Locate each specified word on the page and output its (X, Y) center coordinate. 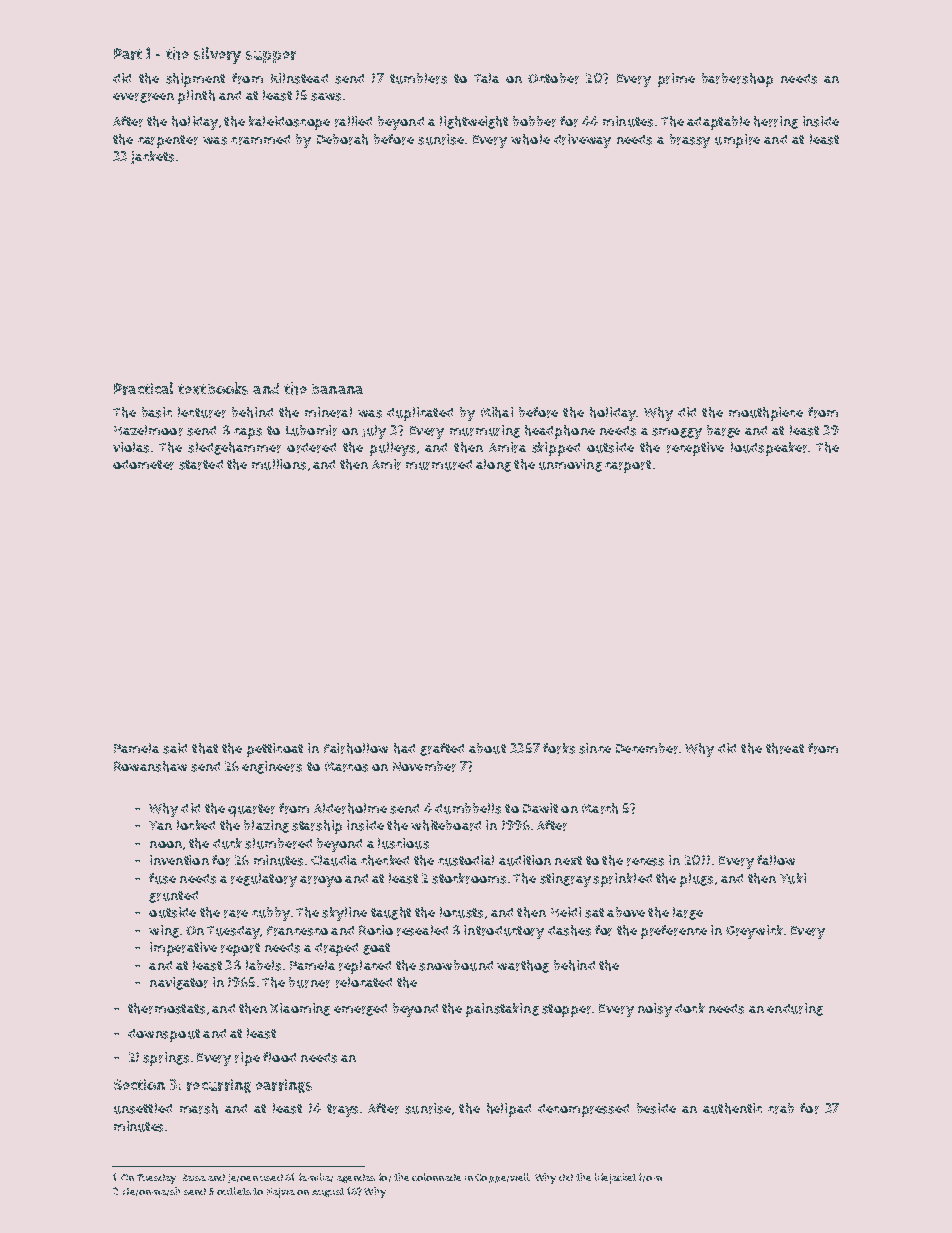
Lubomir (311, 430)
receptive (695, 449)
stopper (566, 1010)
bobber (534, 121)
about (487, 748)
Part (128, 54)
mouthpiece (766, 414)
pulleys (392, 449)
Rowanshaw (150, 766)
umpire (737, 141)
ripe (247, 1059)
